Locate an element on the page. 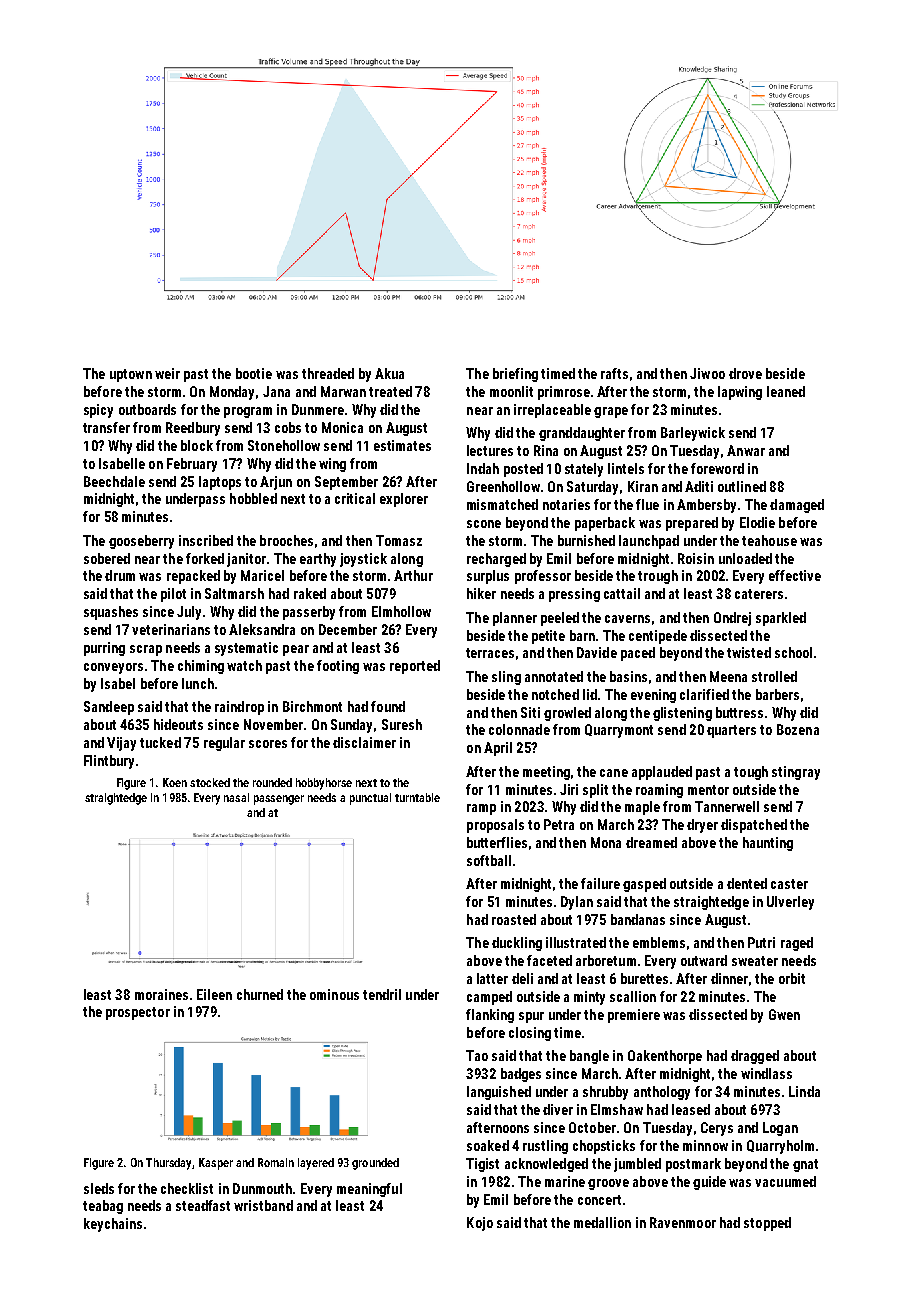 Image resolution: width=908 pixels, height=1316 pixels. surplus is located at coordinates (488, 577).
